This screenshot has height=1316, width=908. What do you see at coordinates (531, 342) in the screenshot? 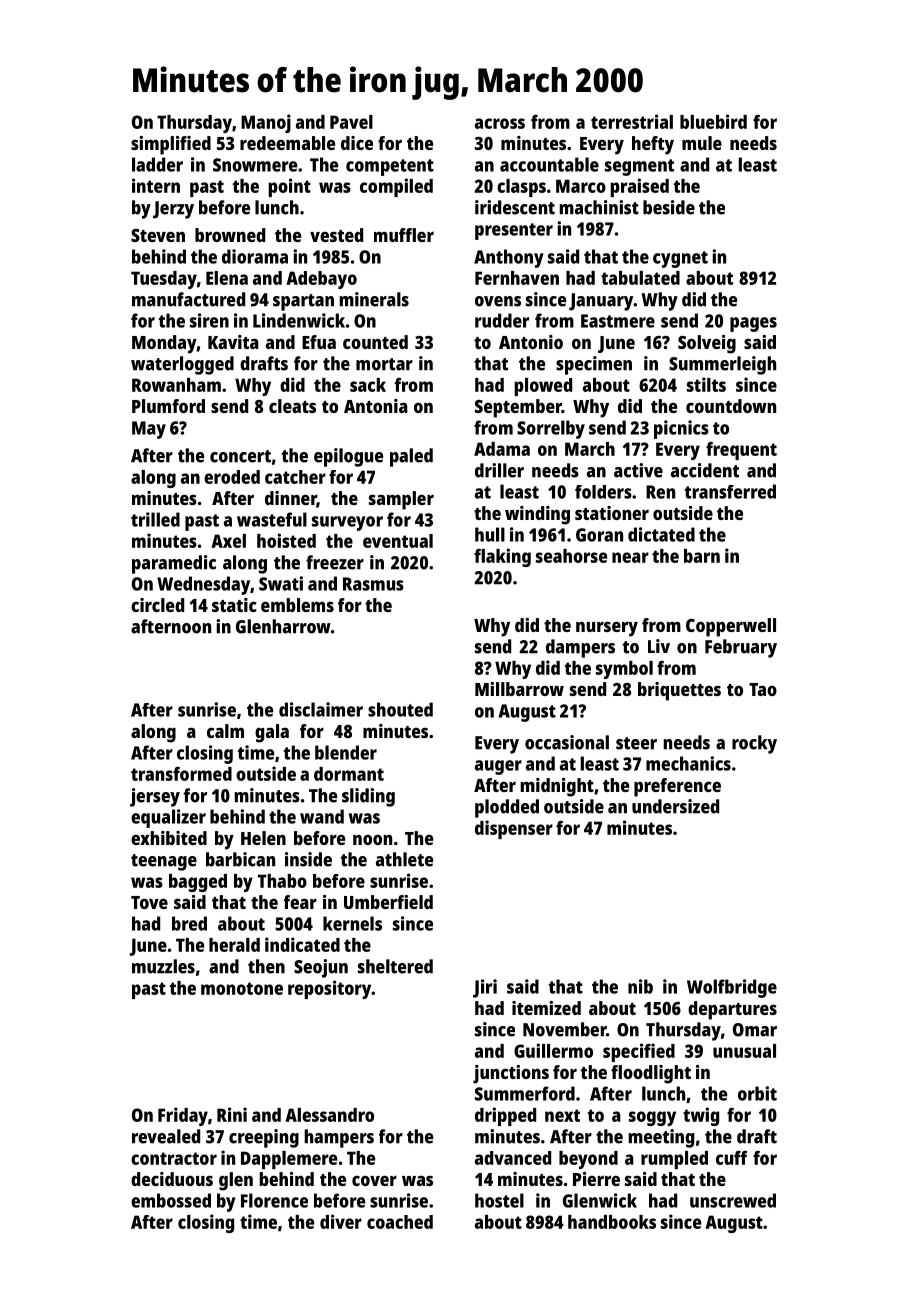
I see `Antonio` at bounding box center [531, 342].
